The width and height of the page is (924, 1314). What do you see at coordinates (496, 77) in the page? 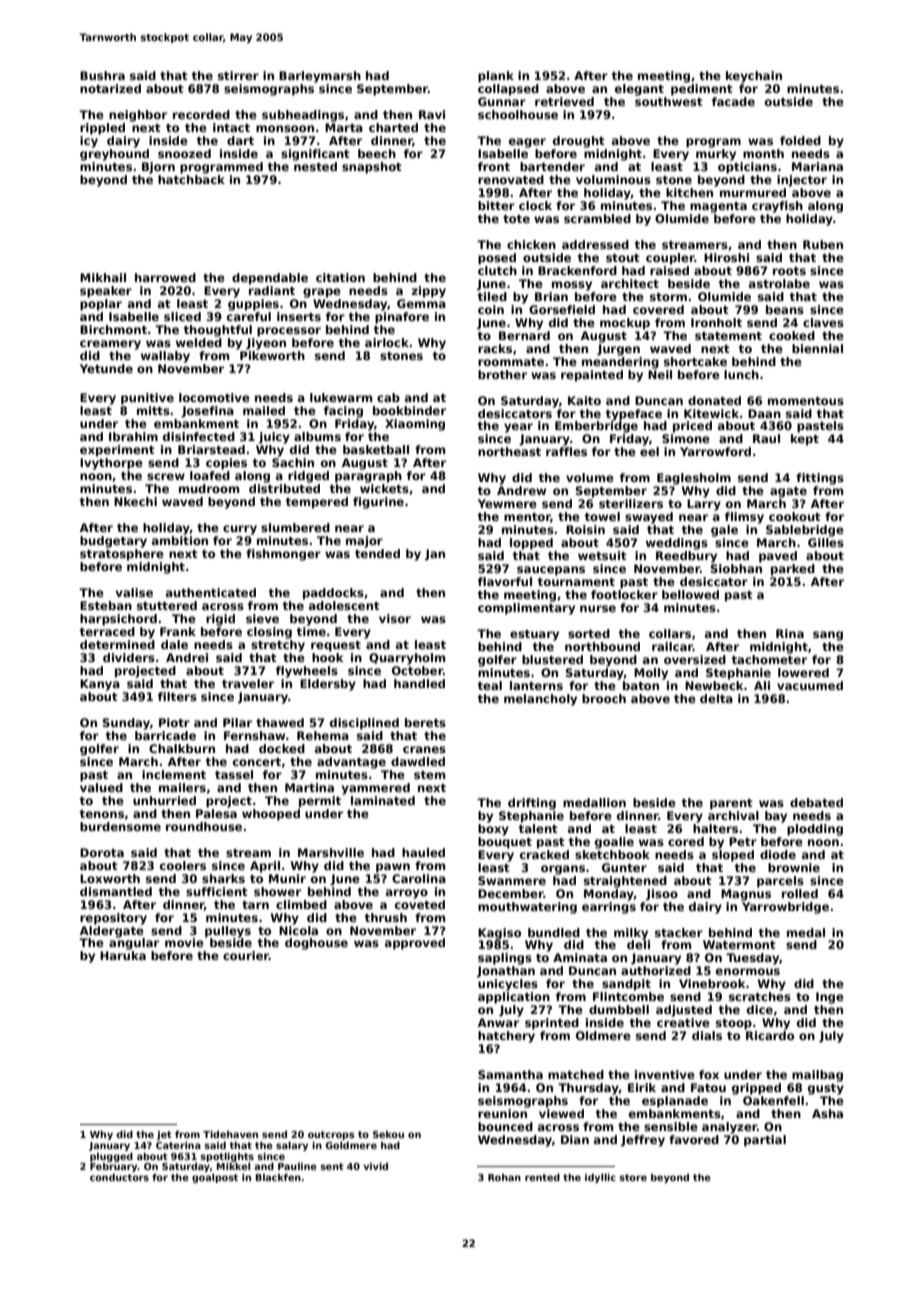
I see `plank` at bounding box center [496, 77].
